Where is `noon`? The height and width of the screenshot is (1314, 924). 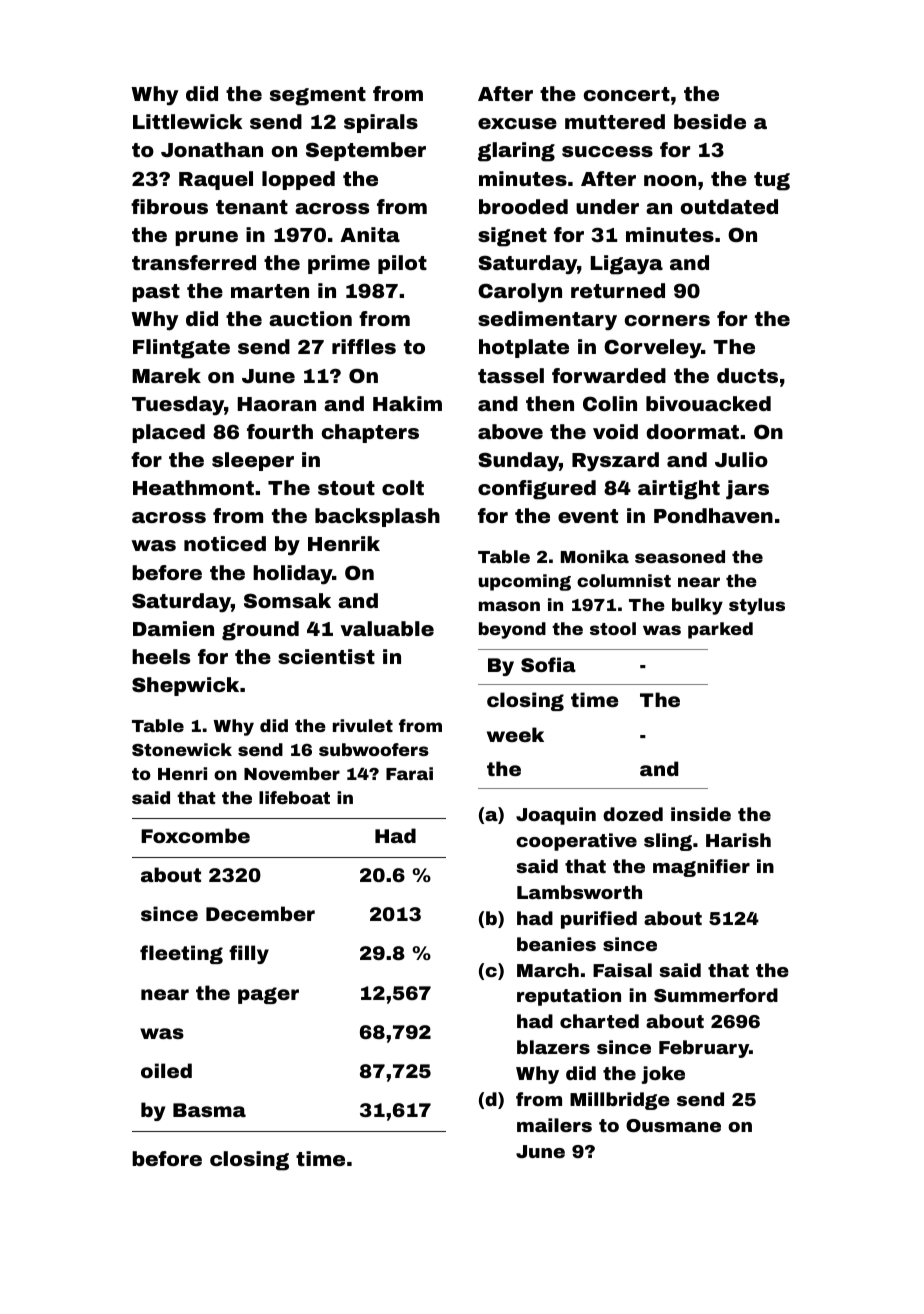 noon is located at coordinates (670, 180).
